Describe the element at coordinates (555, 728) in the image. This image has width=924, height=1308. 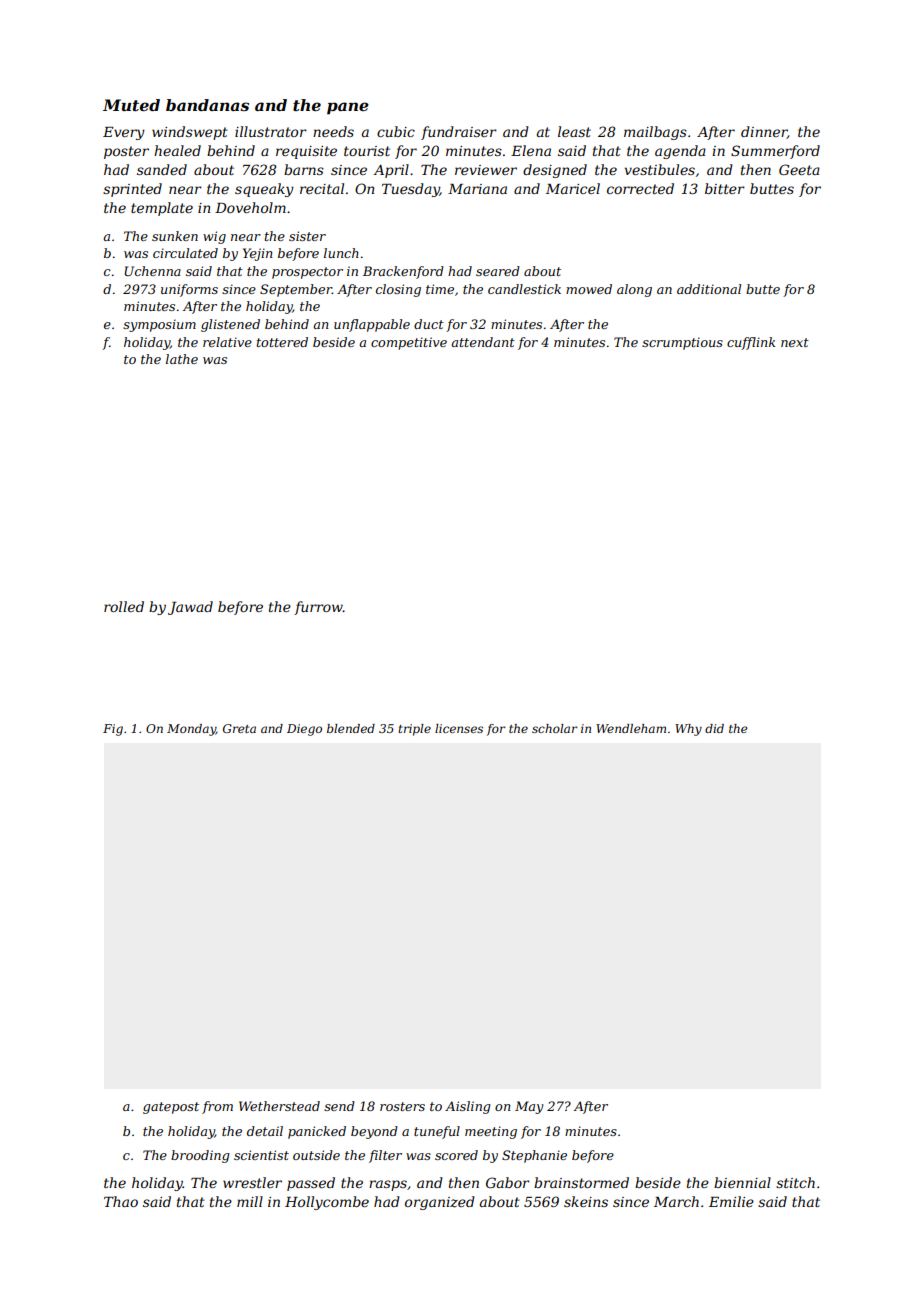
I see `scholar` at that location.
